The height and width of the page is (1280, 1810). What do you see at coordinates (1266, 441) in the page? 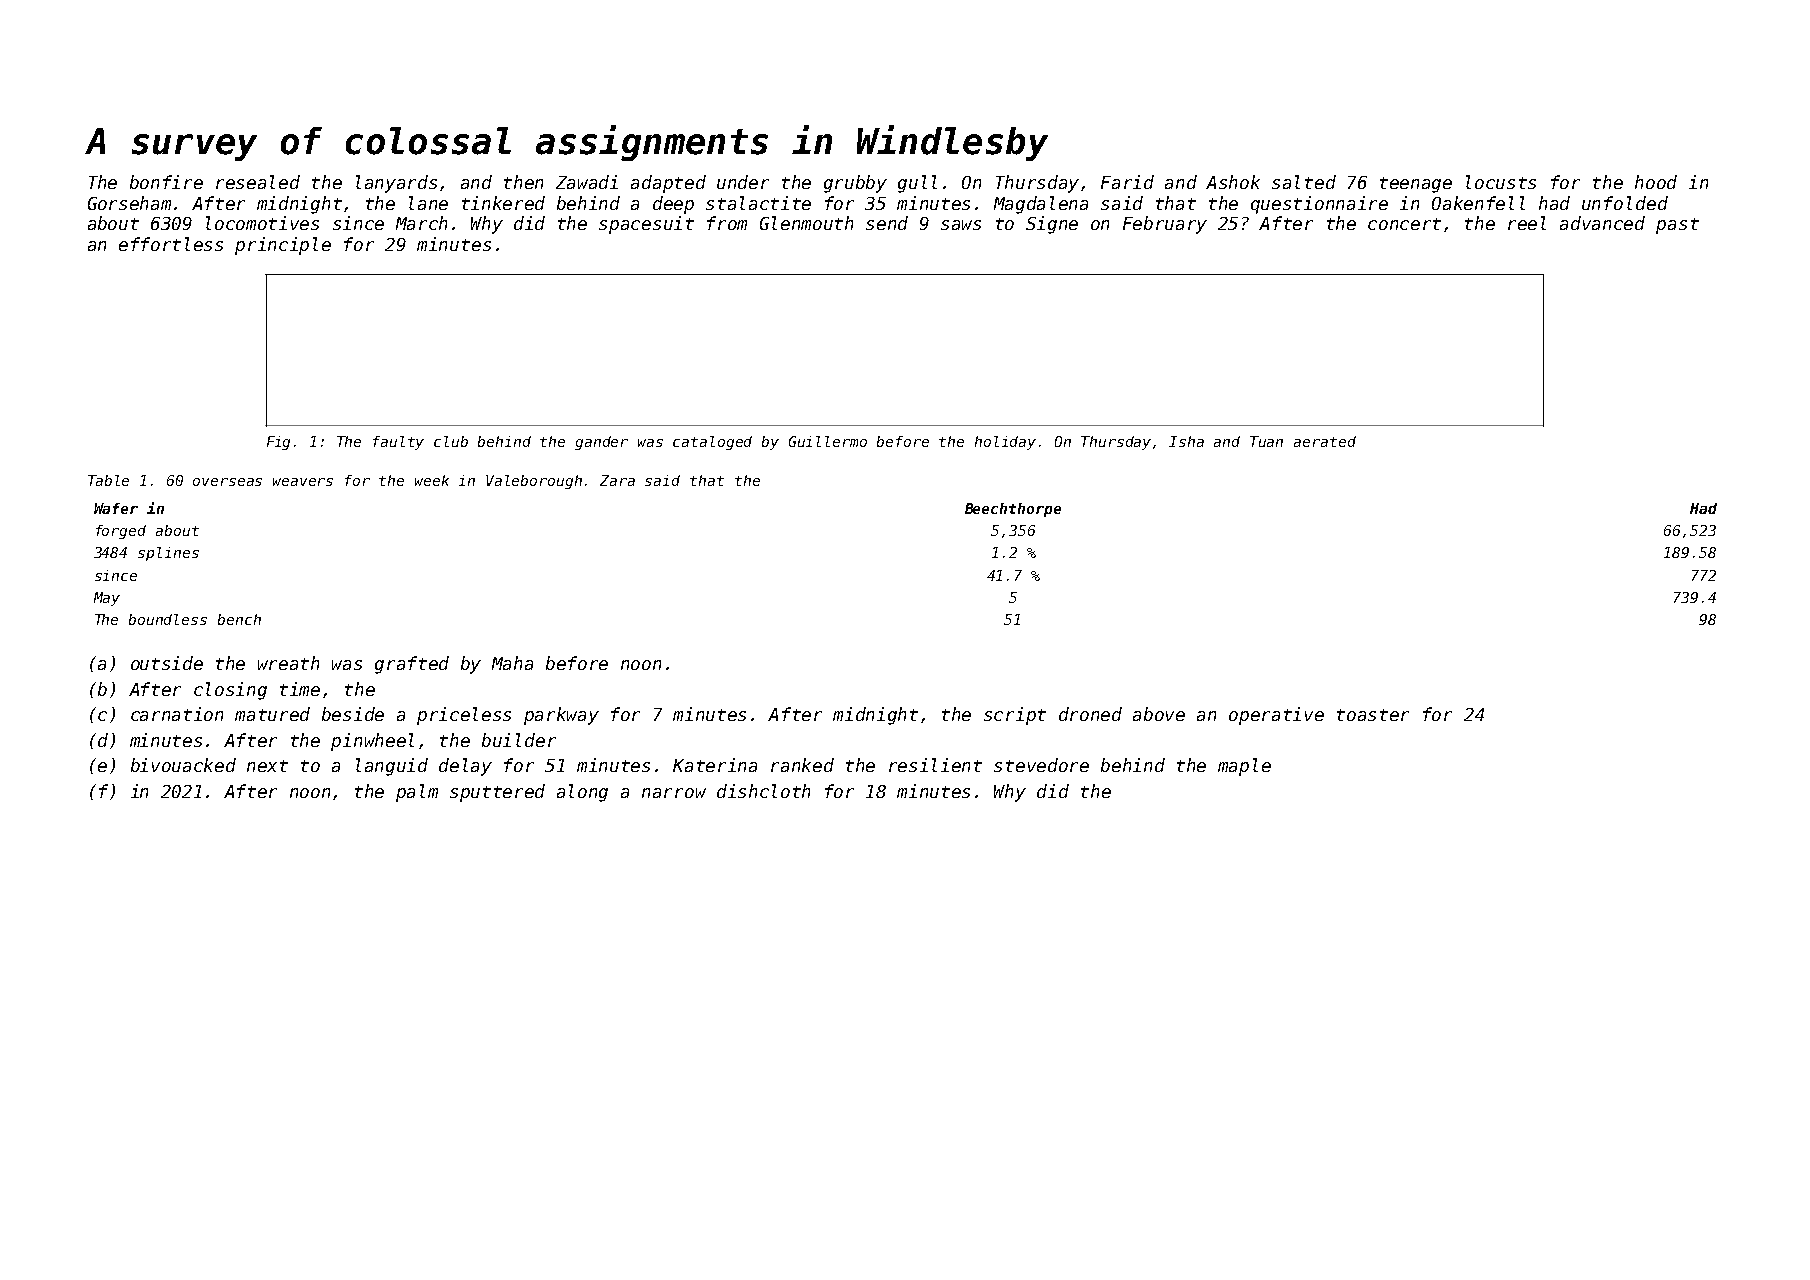
I see `Tuan` at bounding box center [1266, 441].
